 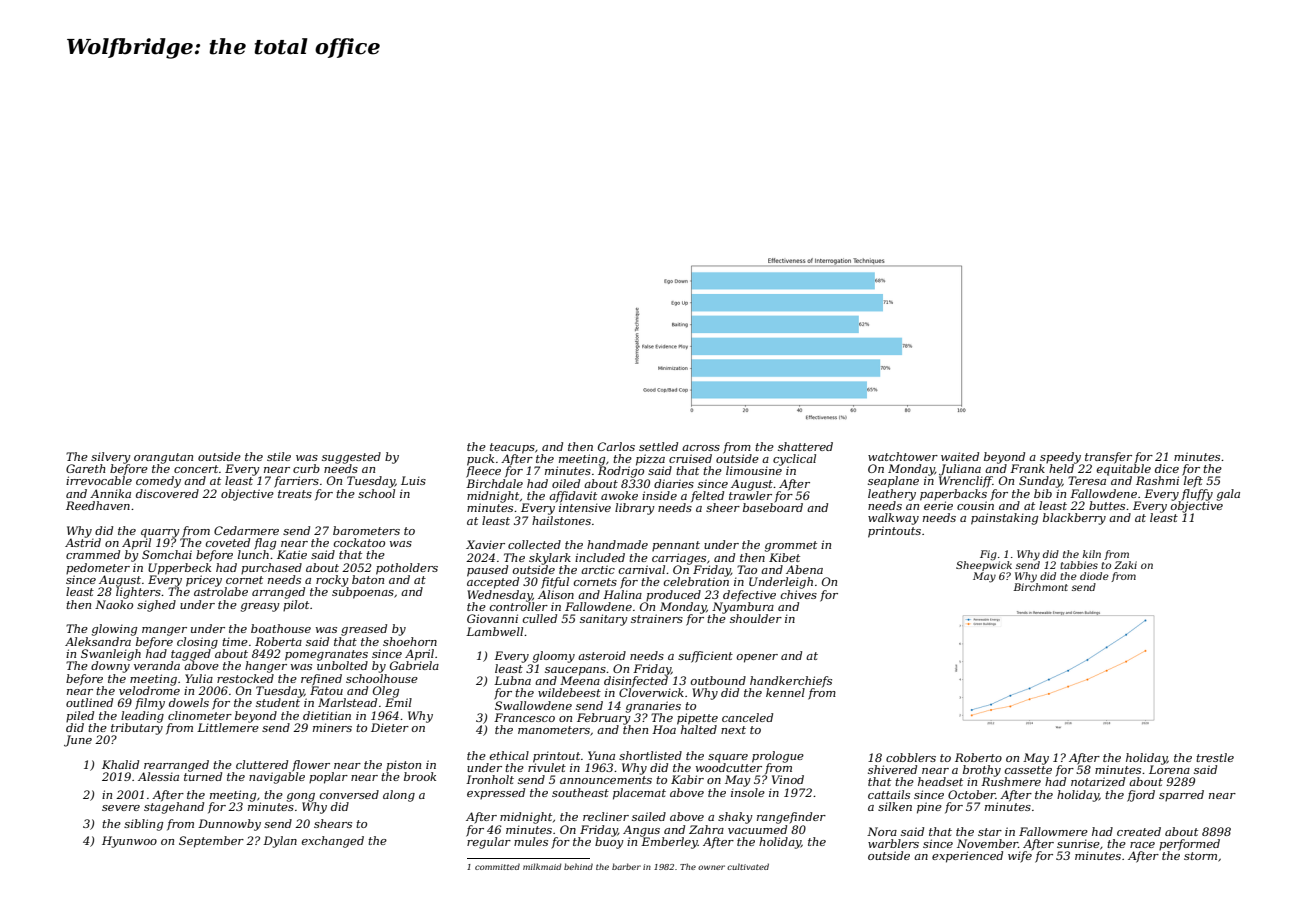 I want to click on lighters, so click(x=138, y=593).
